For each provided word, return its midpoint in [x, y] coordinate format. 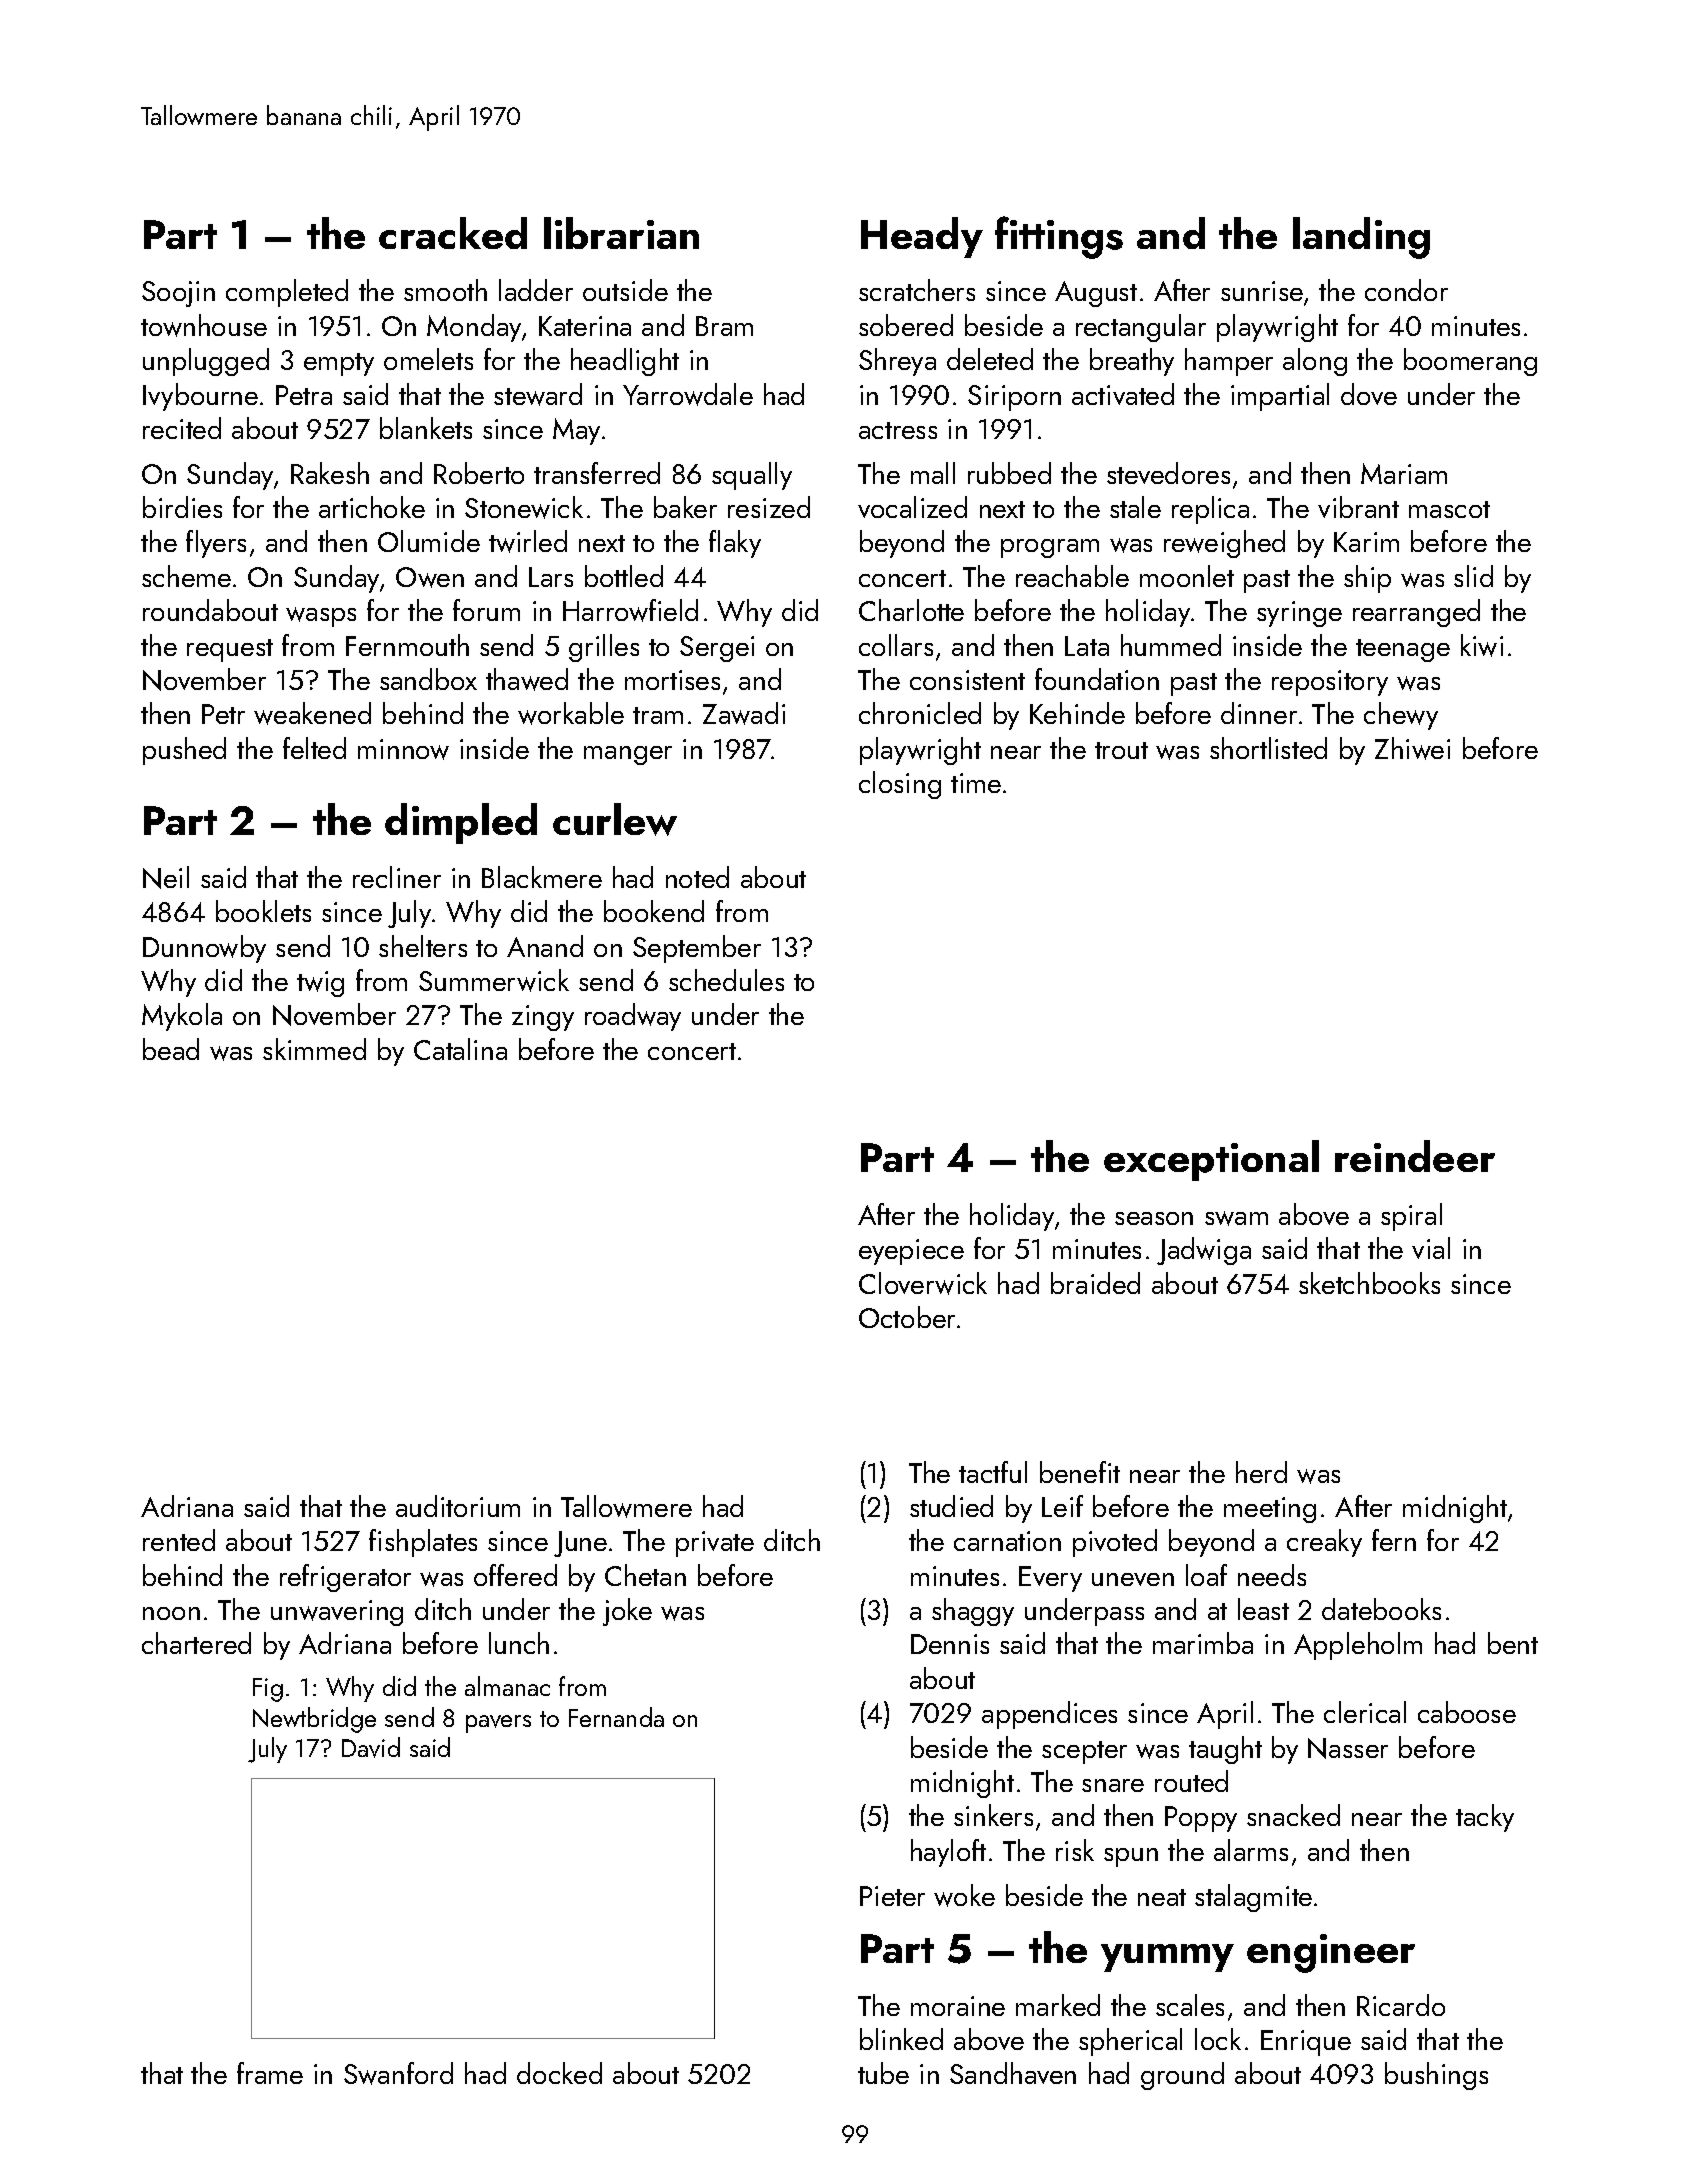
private [715, 1544]
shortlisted [1268, 748]
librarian [621, 233]
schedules [726, 980]
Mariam [1404, 473]
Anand [545, 946]
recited [182, 428]
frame [270, 2073]
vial [1431, 1248]
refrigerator [345, 1578]
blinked [901, 2039]
